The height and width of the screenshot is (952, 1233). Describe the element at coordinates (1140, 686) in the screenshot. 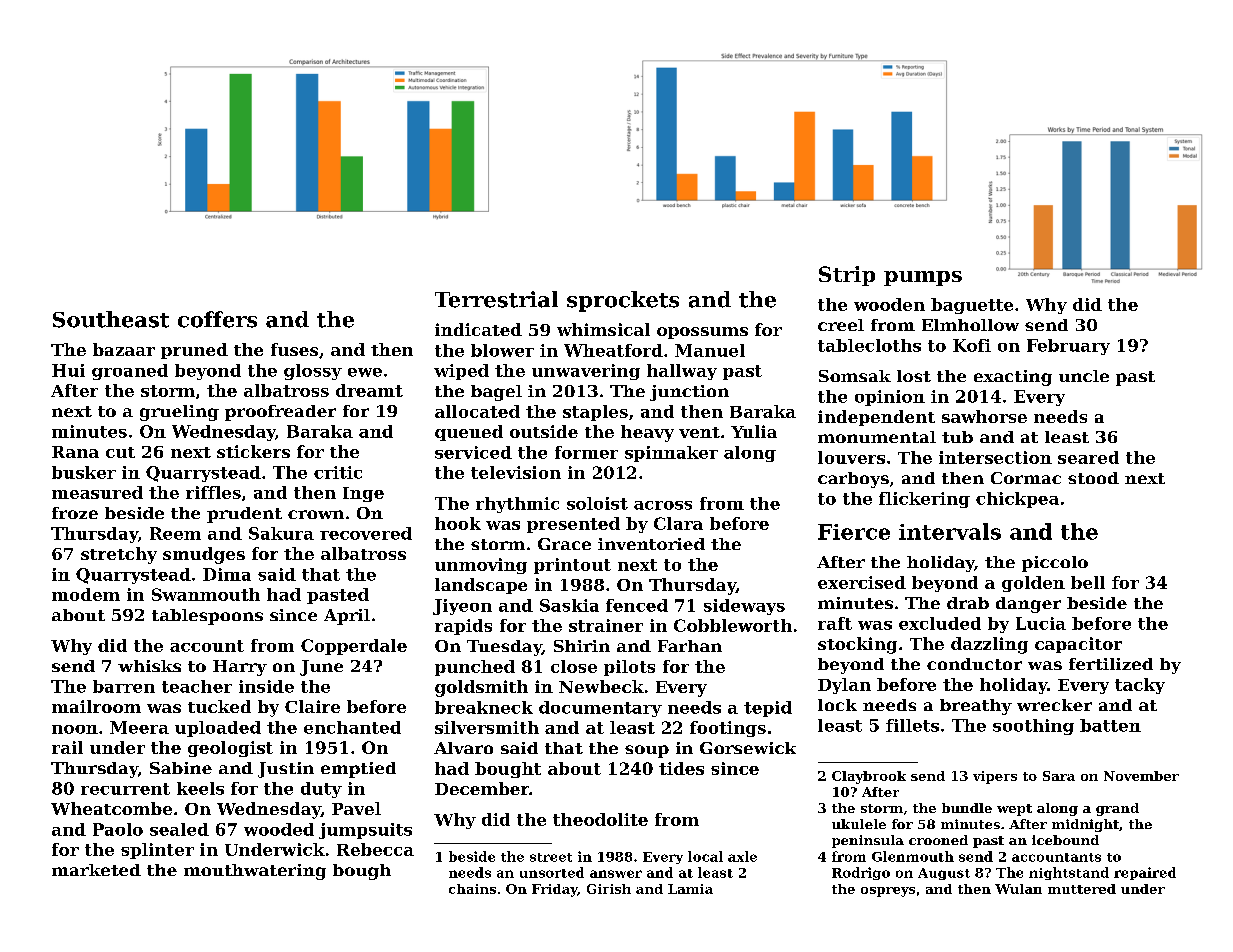

I see `tacky` at that location.
